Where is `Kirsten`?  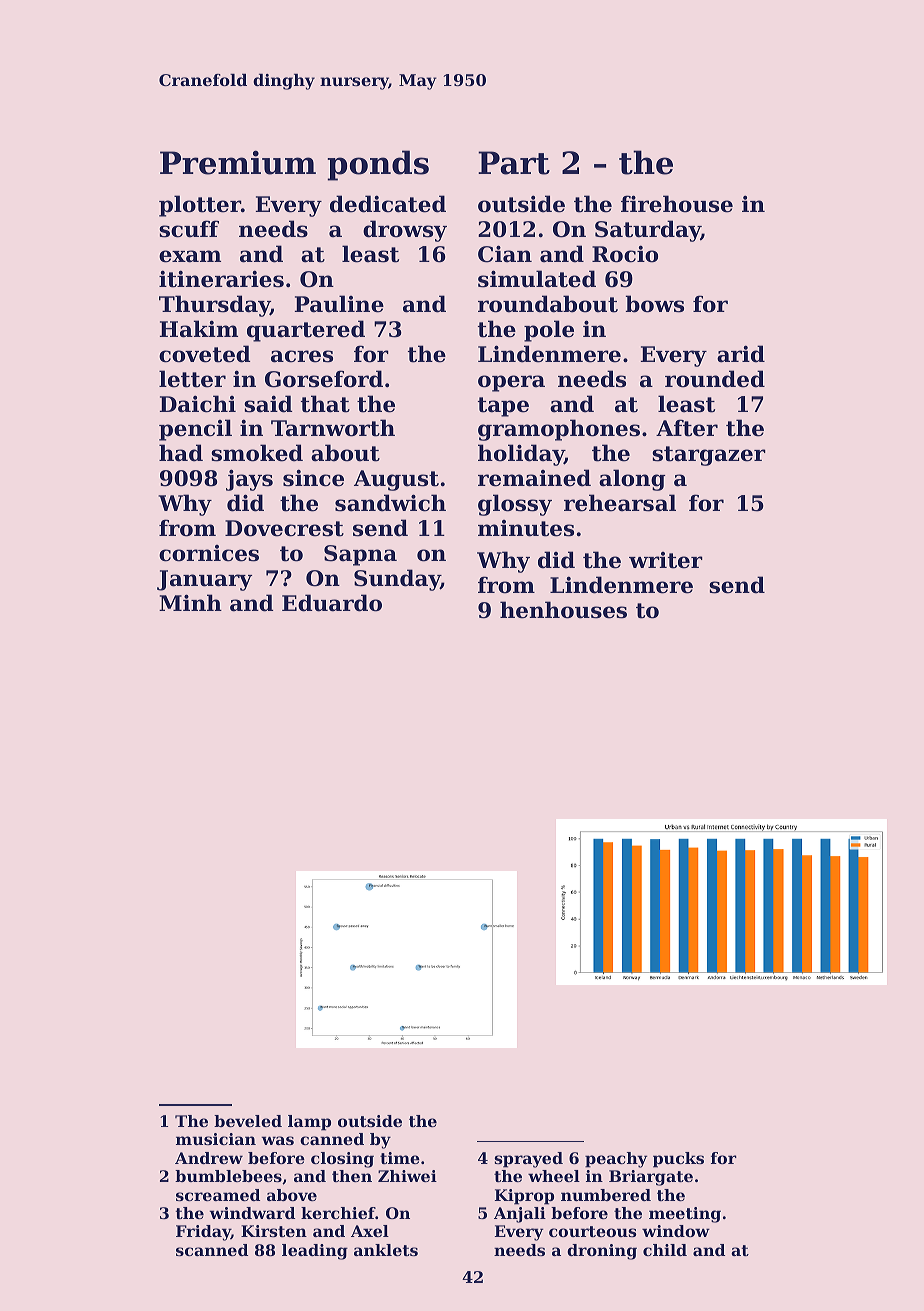
Kirsten is located at coordinates (274, 1231).
